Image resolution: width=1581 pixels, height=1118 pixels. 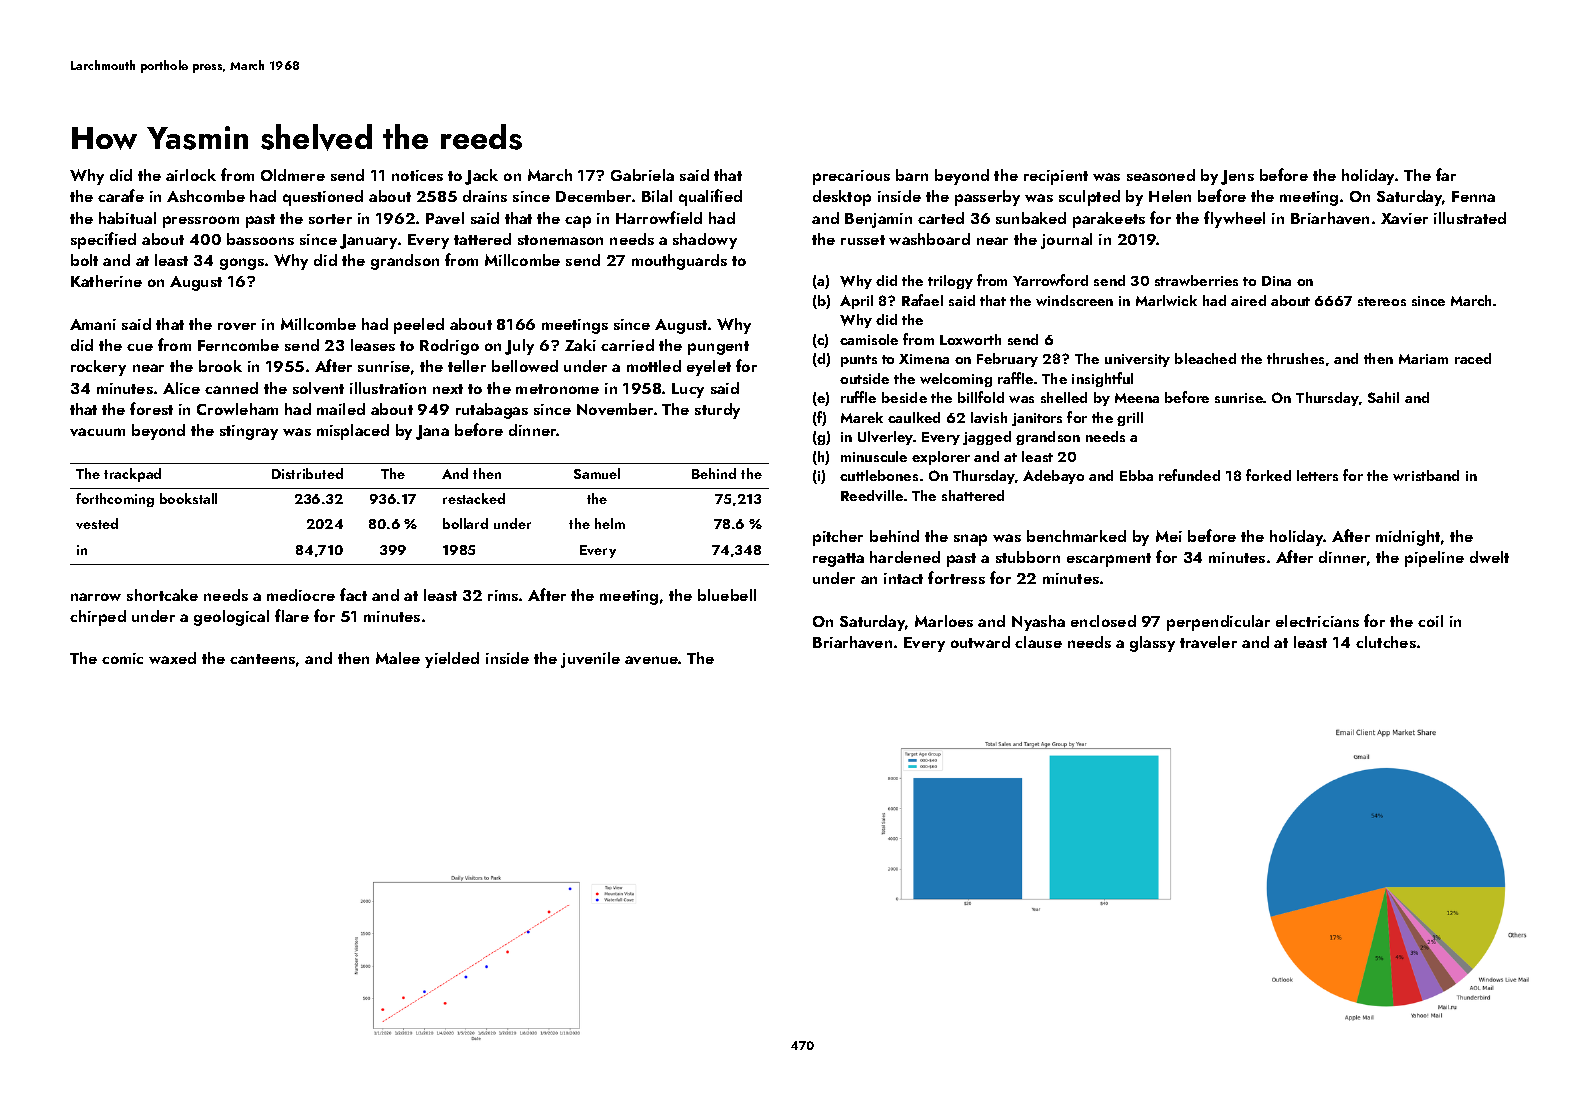 I want to click on letters, so click(x=1317, y=475).
